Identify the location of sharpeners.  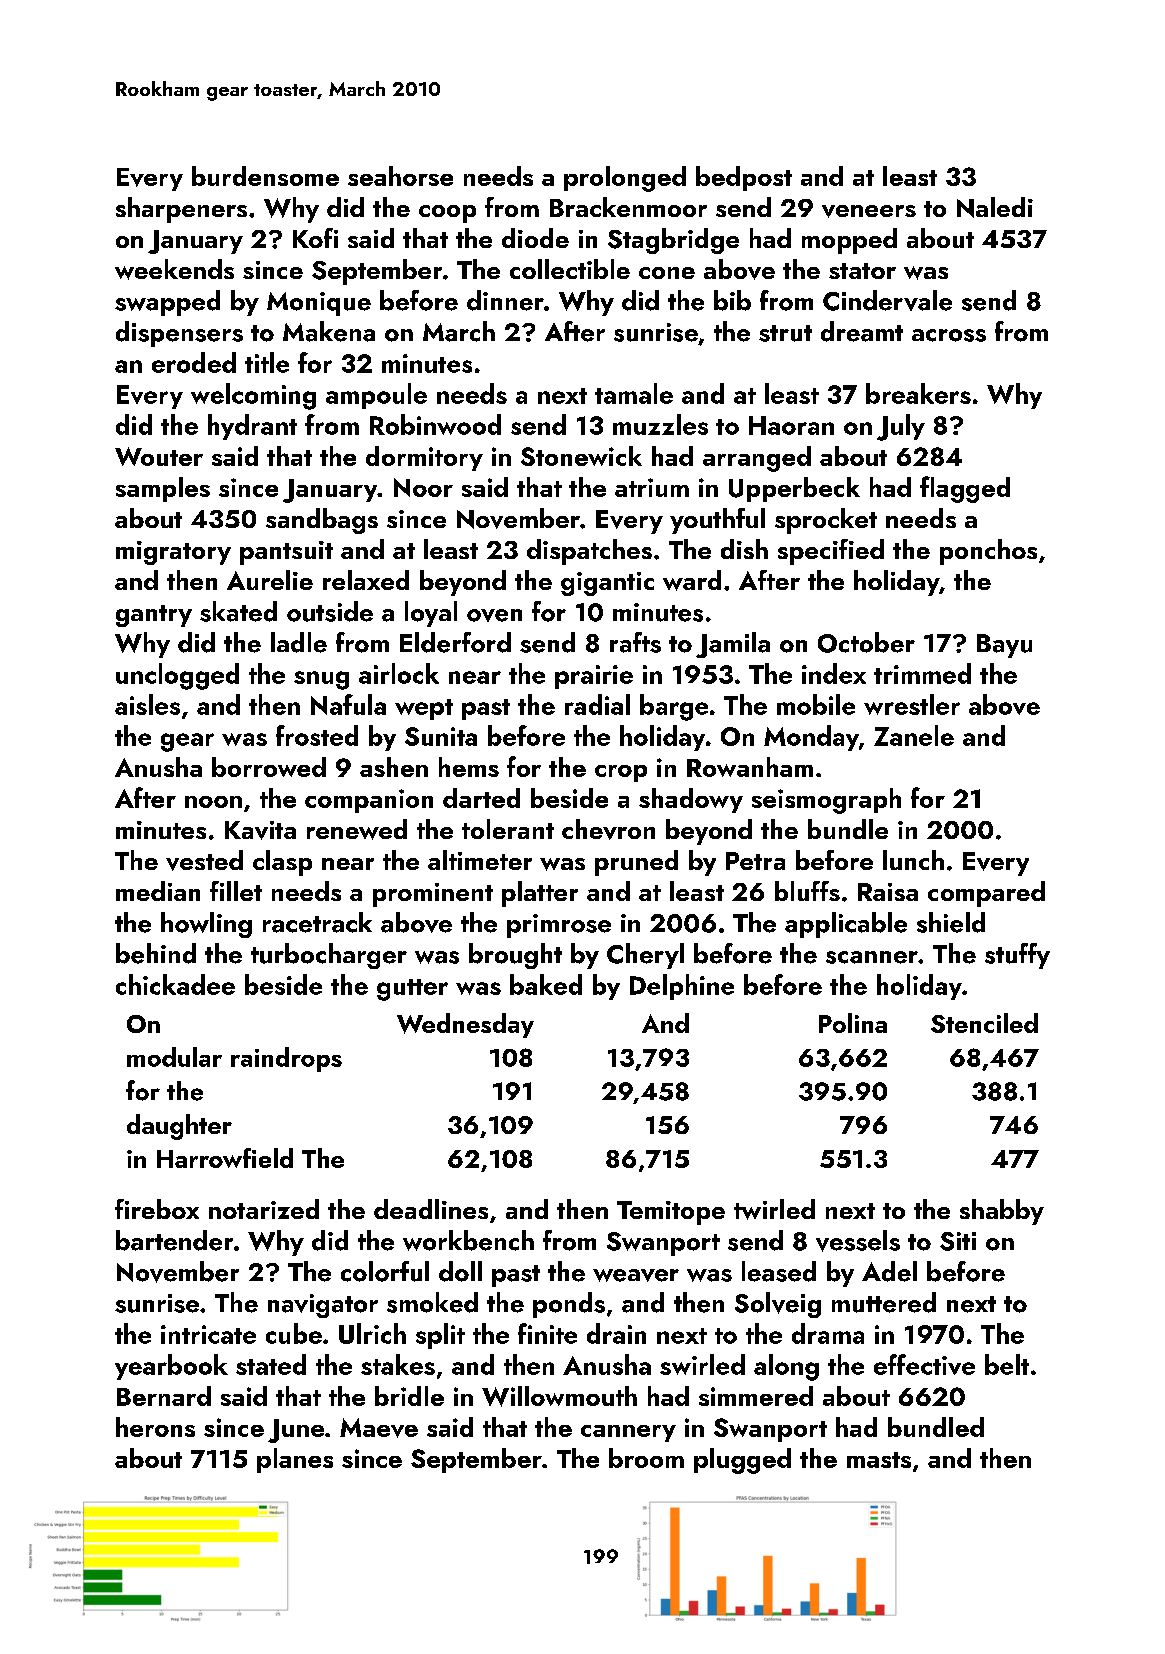
(181, 210).
